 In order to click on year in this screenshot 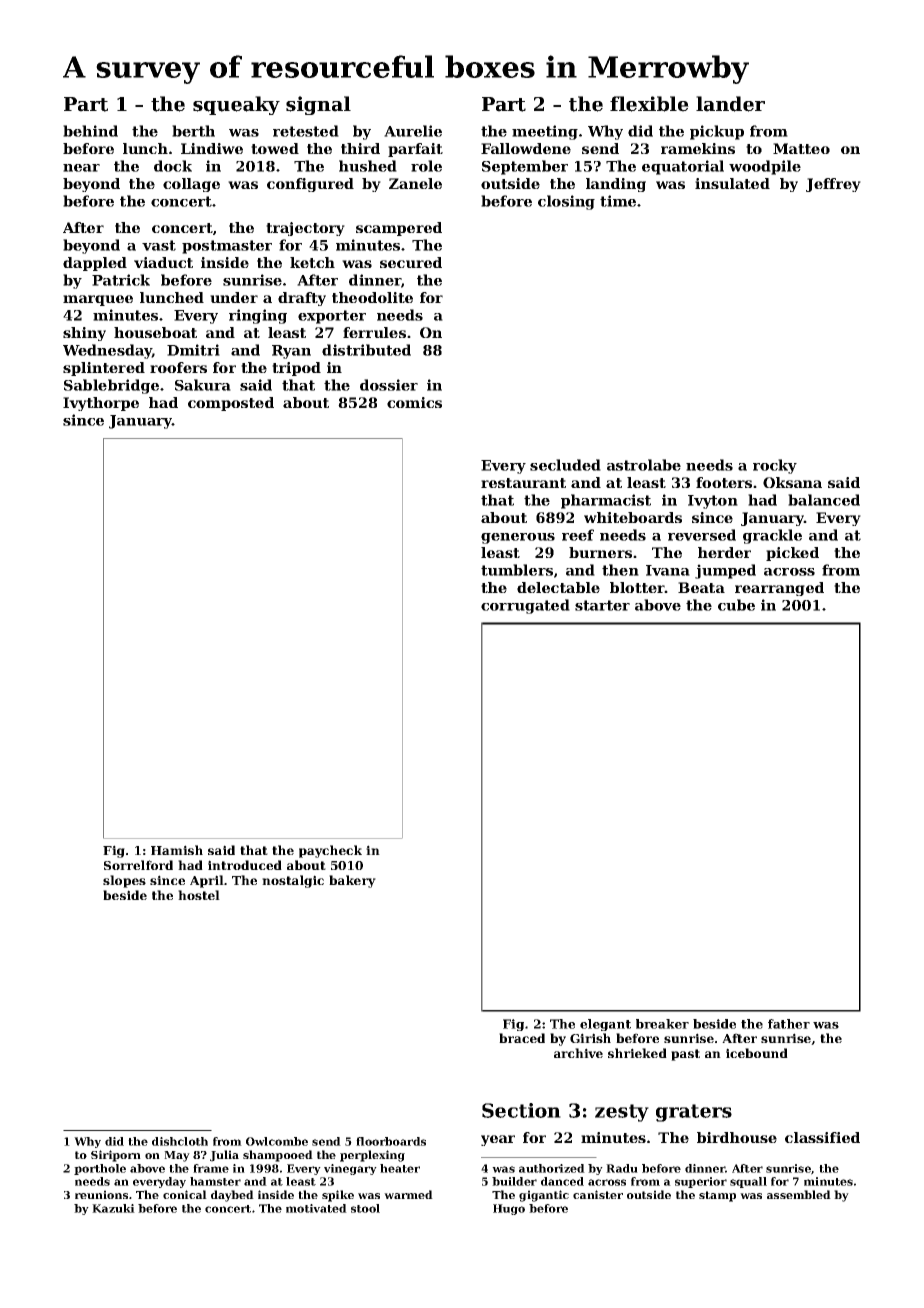, I will do `click(498, 1140)`.
